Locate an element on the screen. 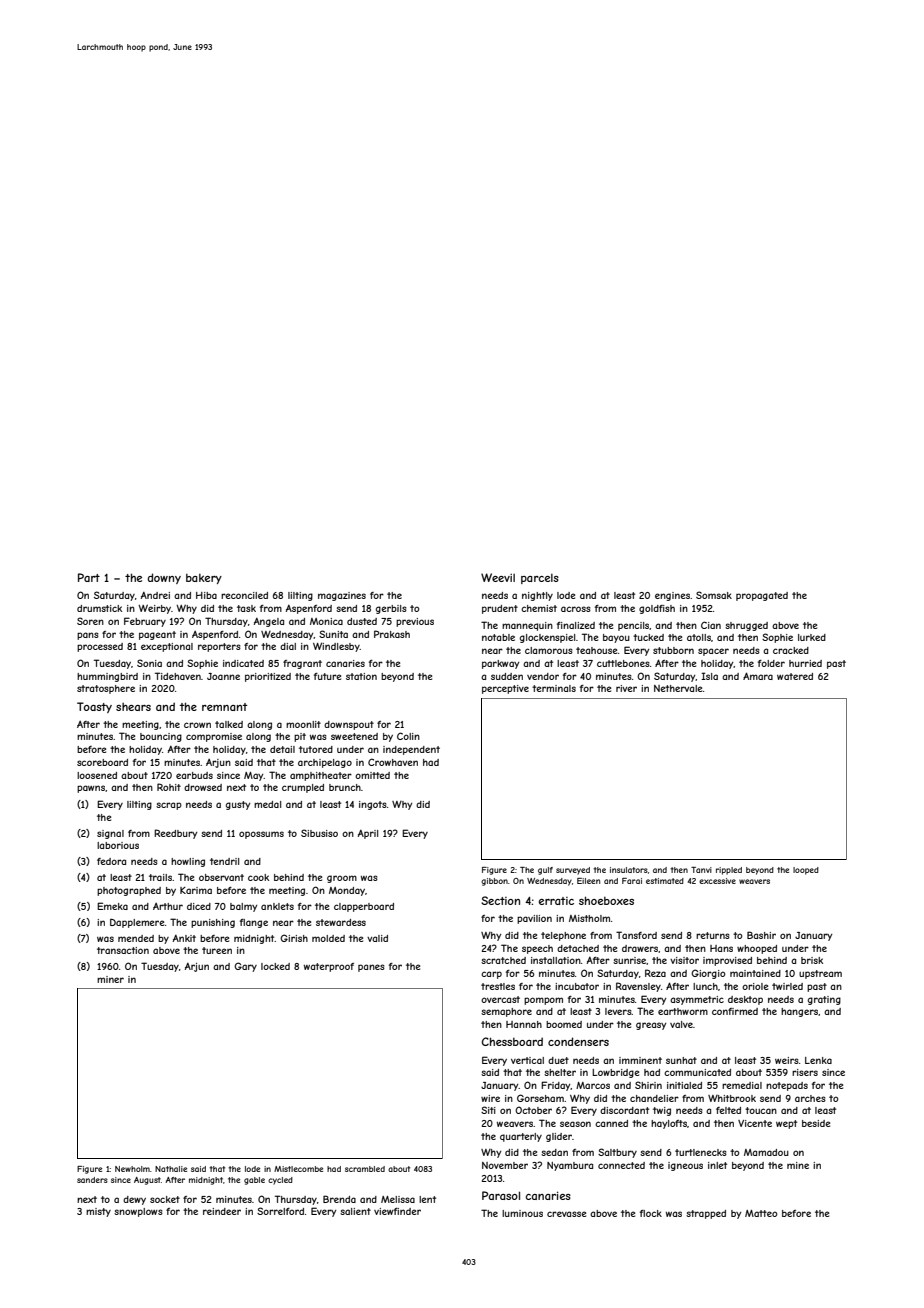 This screenshot has width=924, height=1308. pit is located at coordinates (300, 737).
